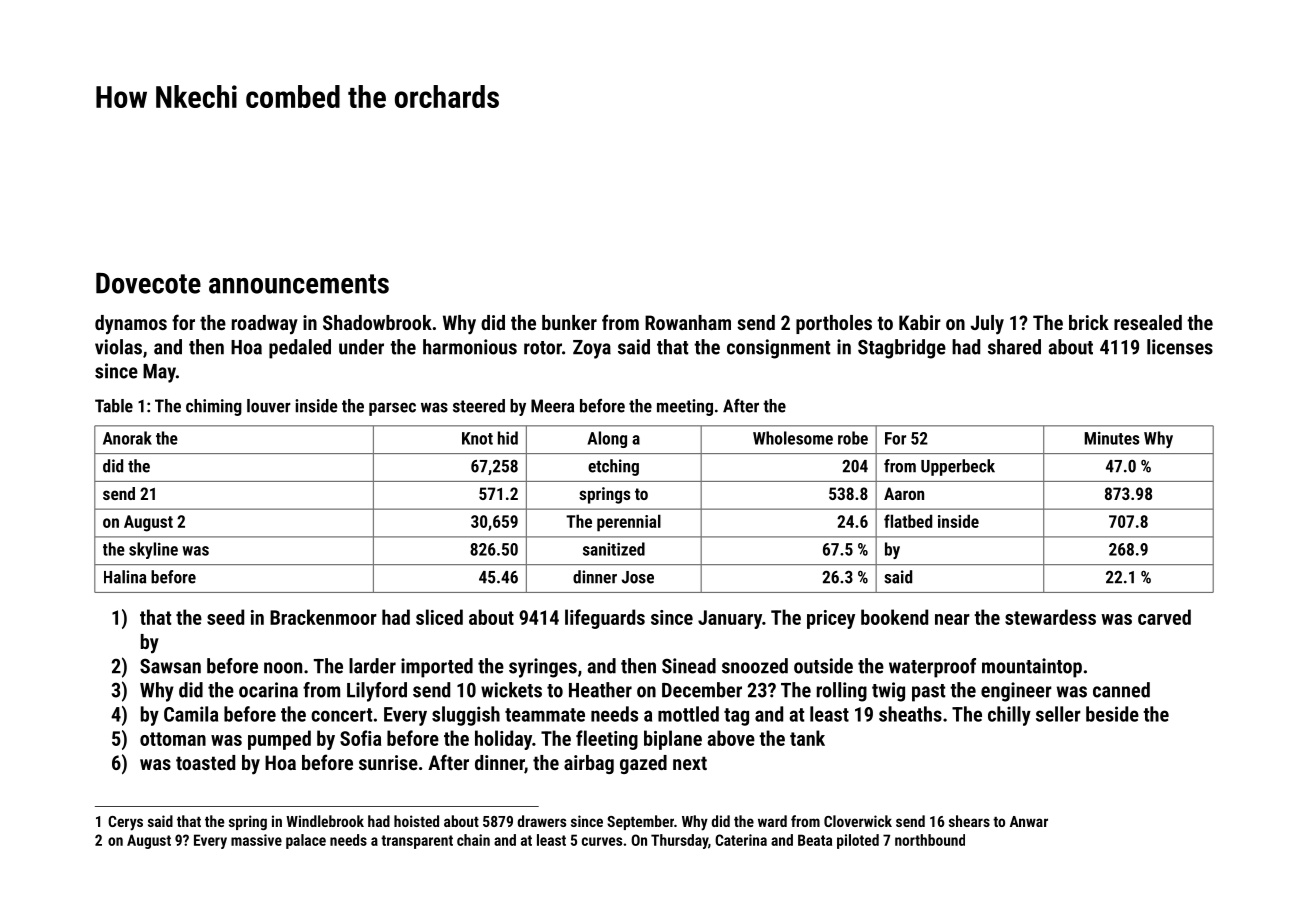 The image size is (1308, 924). What do you see at coordinates (1089, 322) in the screenshot?
I see `brick` at bounding box center [1089, 322].
